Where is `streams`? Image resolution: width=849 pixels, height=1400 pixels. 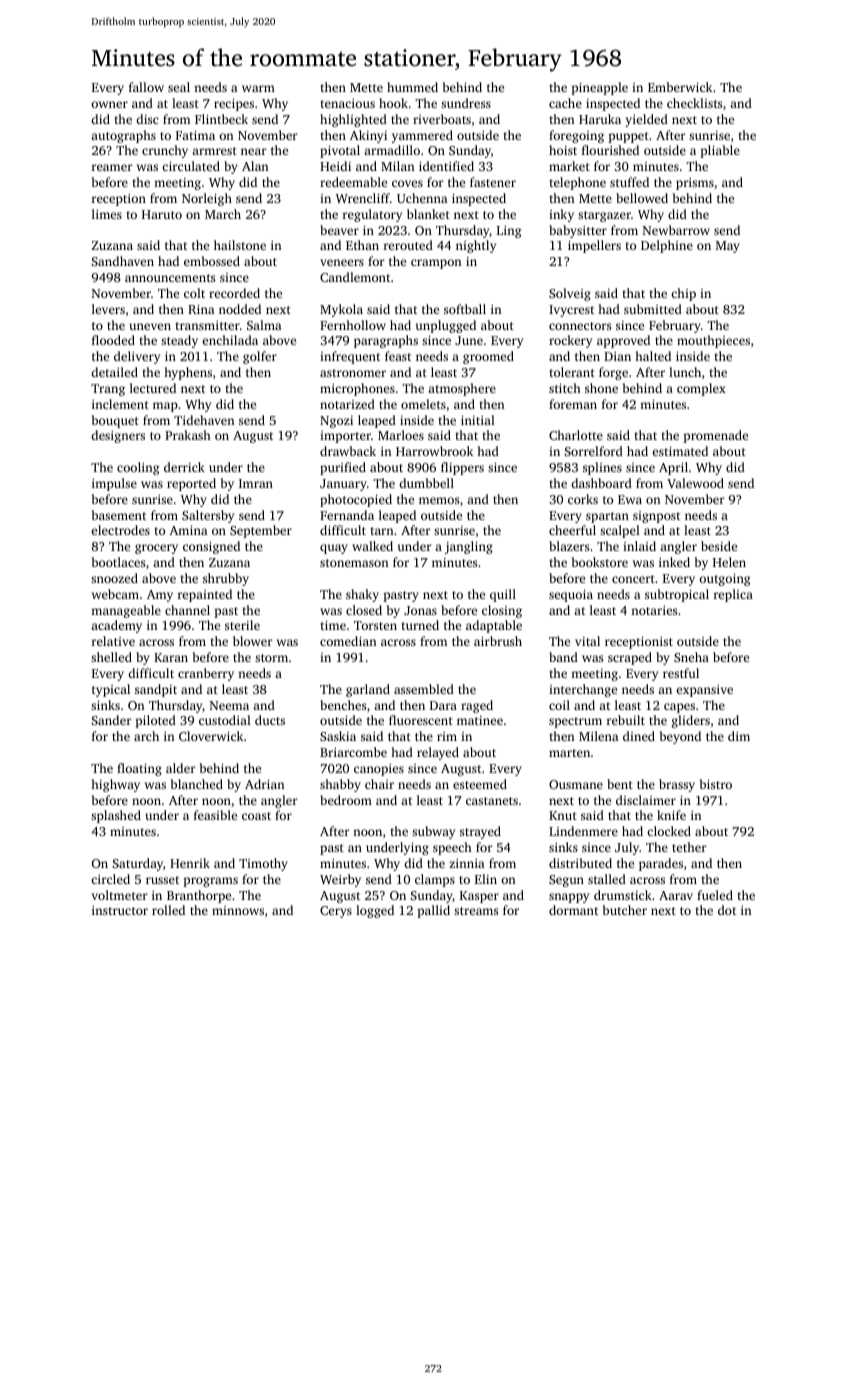
streams is located at coordinates (476, 911).
